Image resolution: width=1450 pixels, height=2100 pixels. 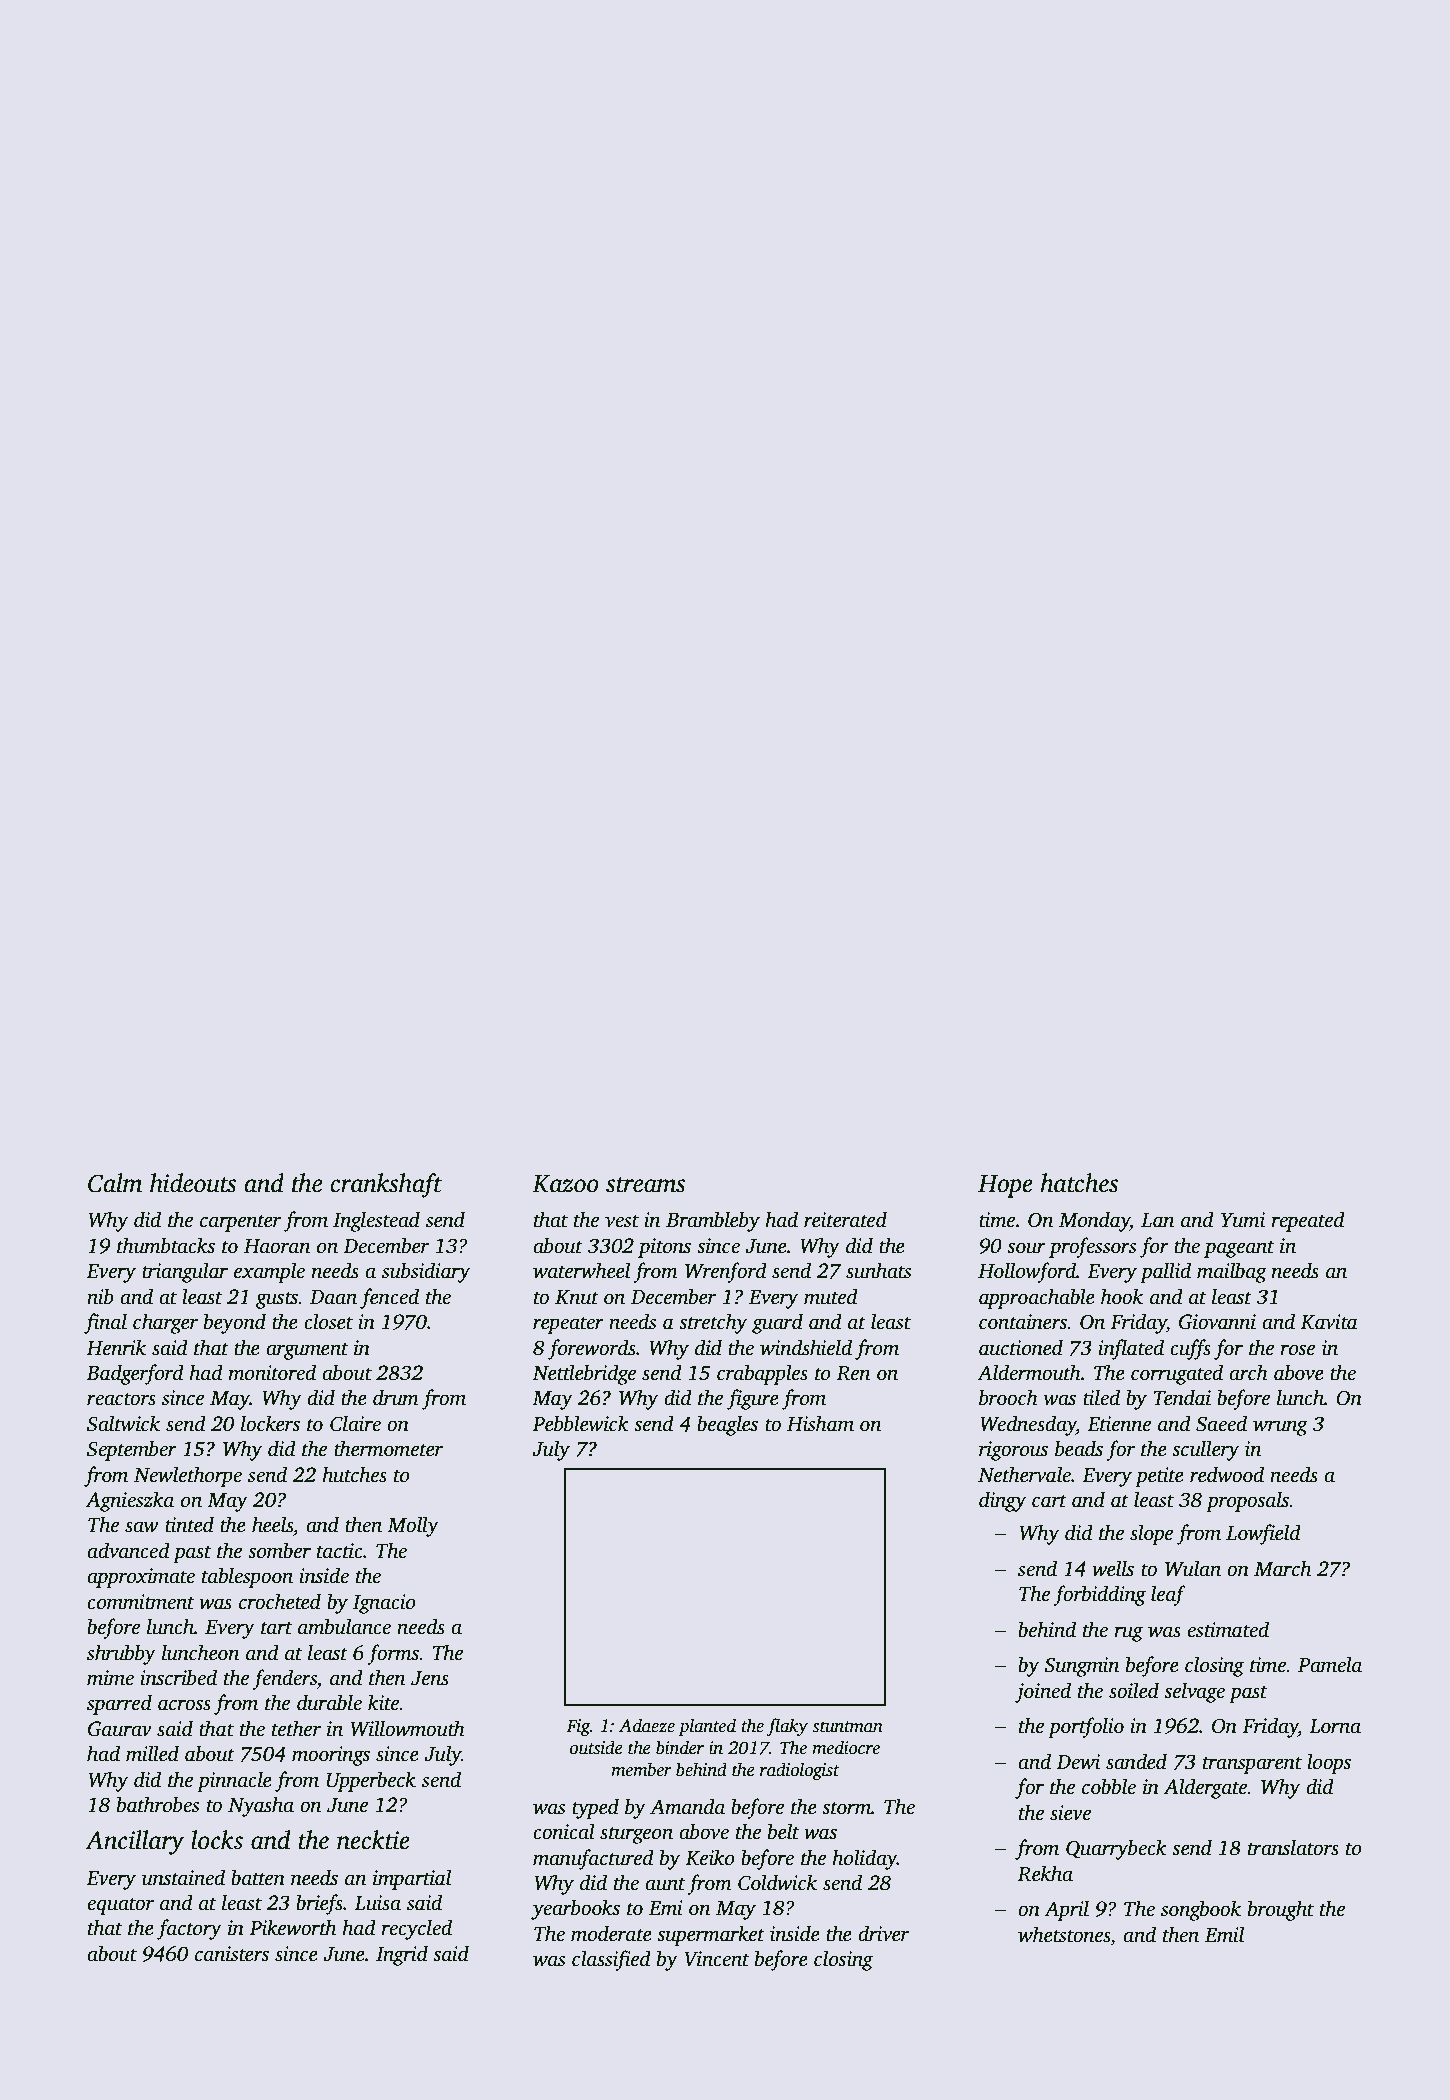 What do you see at coordinates (116, 1347) in the screenshot?
I see `Henrik` at bounding box center [116, 1347].
